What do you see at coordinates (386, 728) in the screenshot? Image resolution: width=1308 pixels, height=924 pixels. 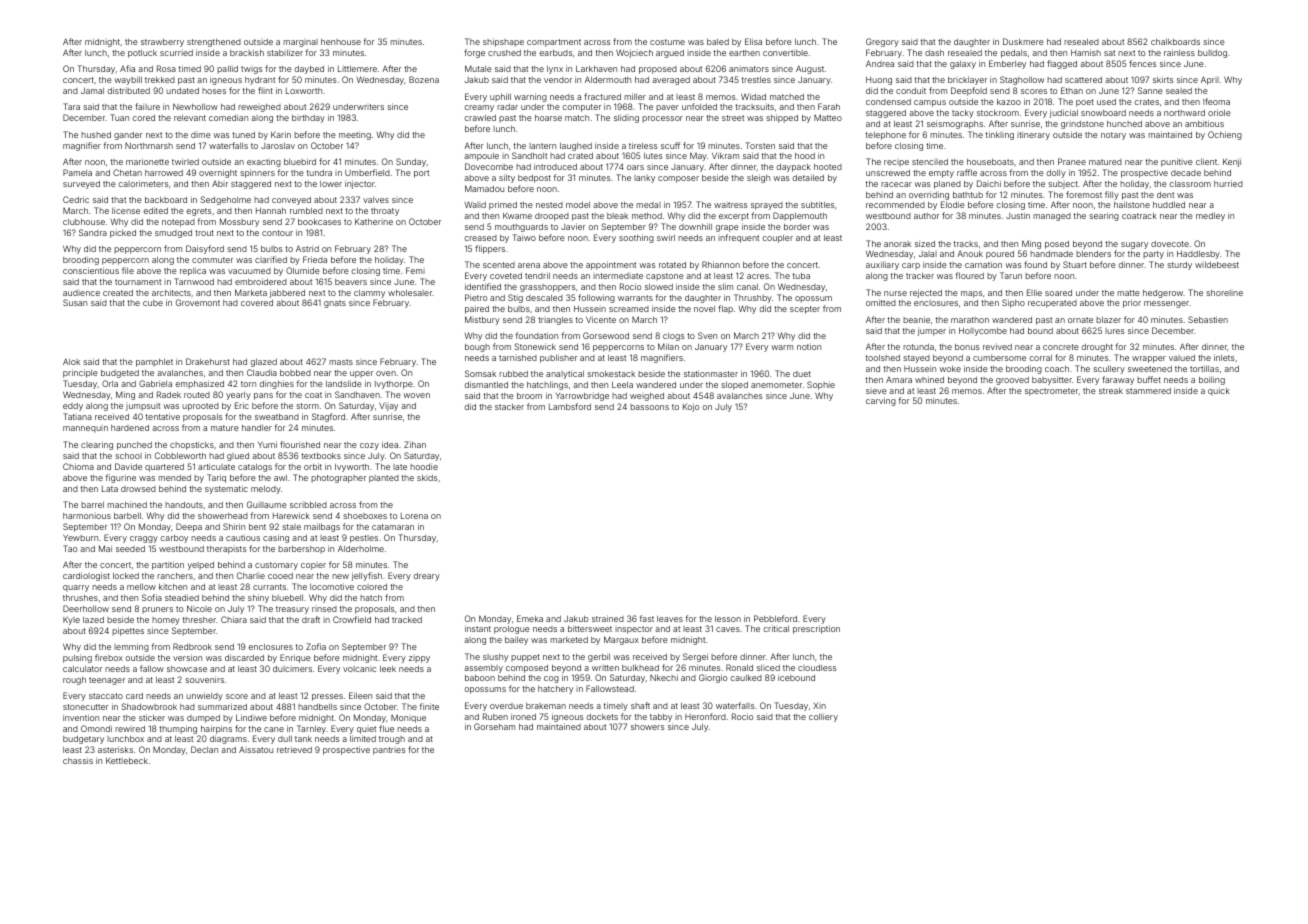 I see `flue` at bounding box center [386, 728].
